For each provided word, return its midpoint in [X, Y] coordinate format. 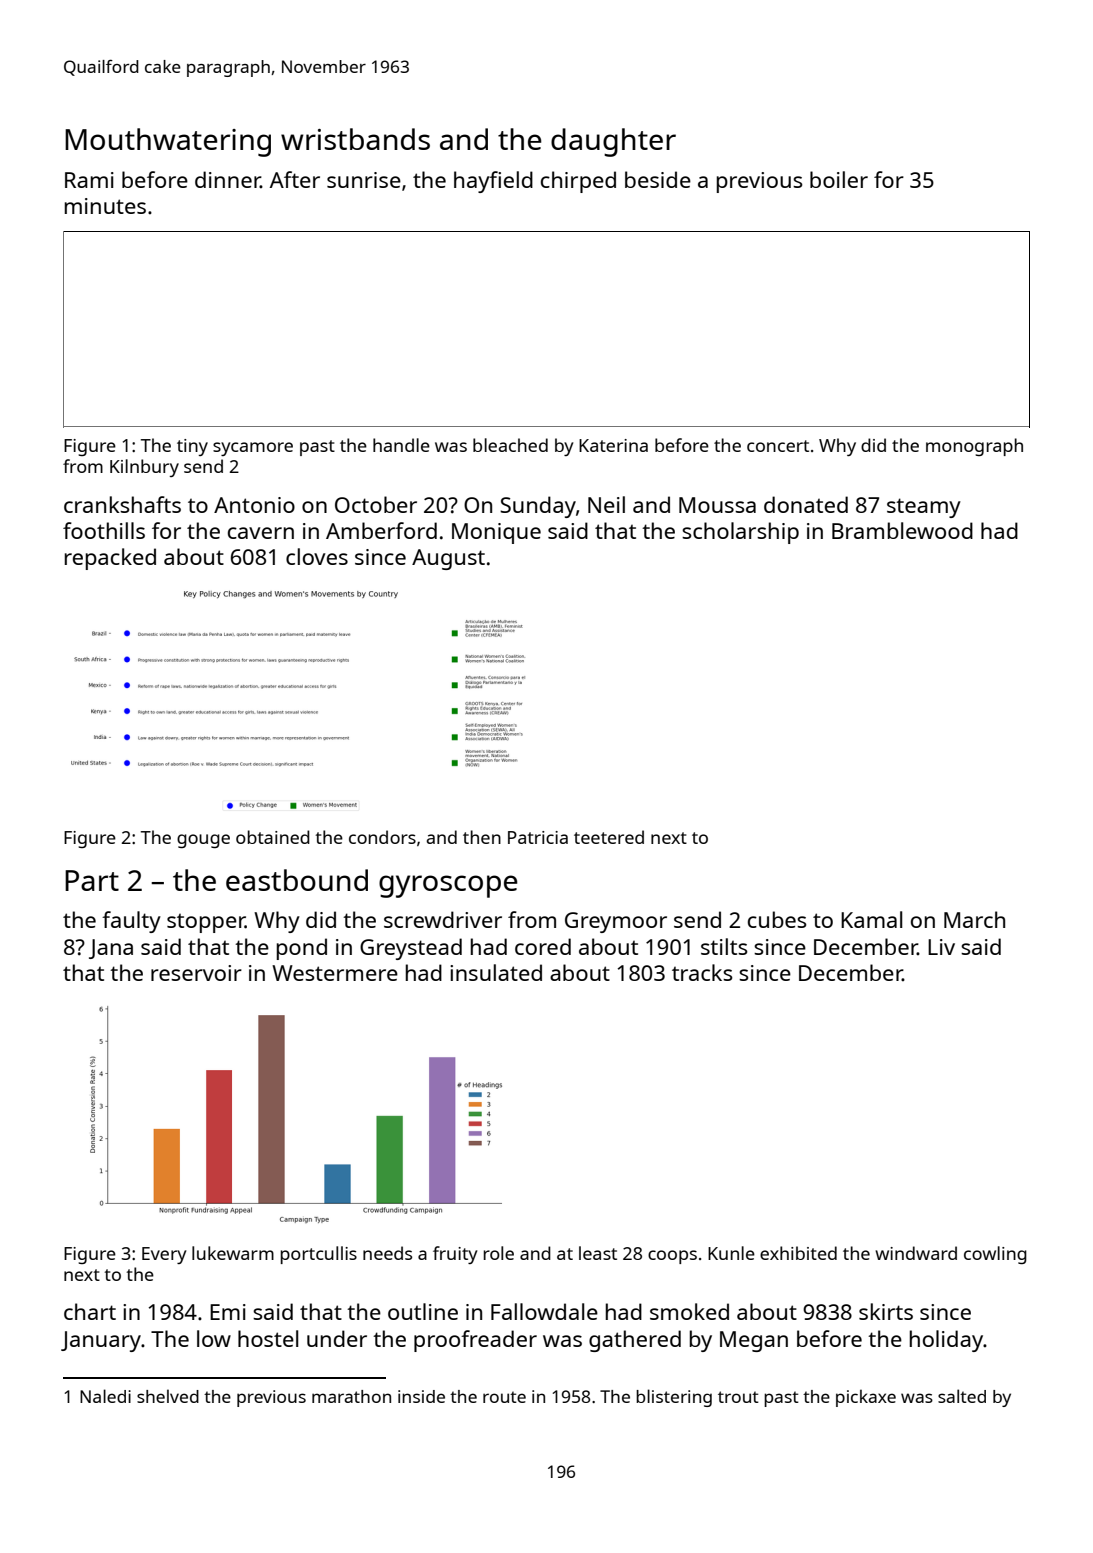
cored [543, 946]
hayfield [493, 182]
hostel [268, 1338]
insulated [496, 972]
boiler [839, 179]
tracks [702, 972]
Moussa [717, 505]
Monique [496, 533]
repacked [110, 559]
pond [302, 949]
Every [164, 1255]
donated [806, 504]
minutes [105, 206]
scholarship [740, 533]
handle [401, 445]
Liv [941, 947]
